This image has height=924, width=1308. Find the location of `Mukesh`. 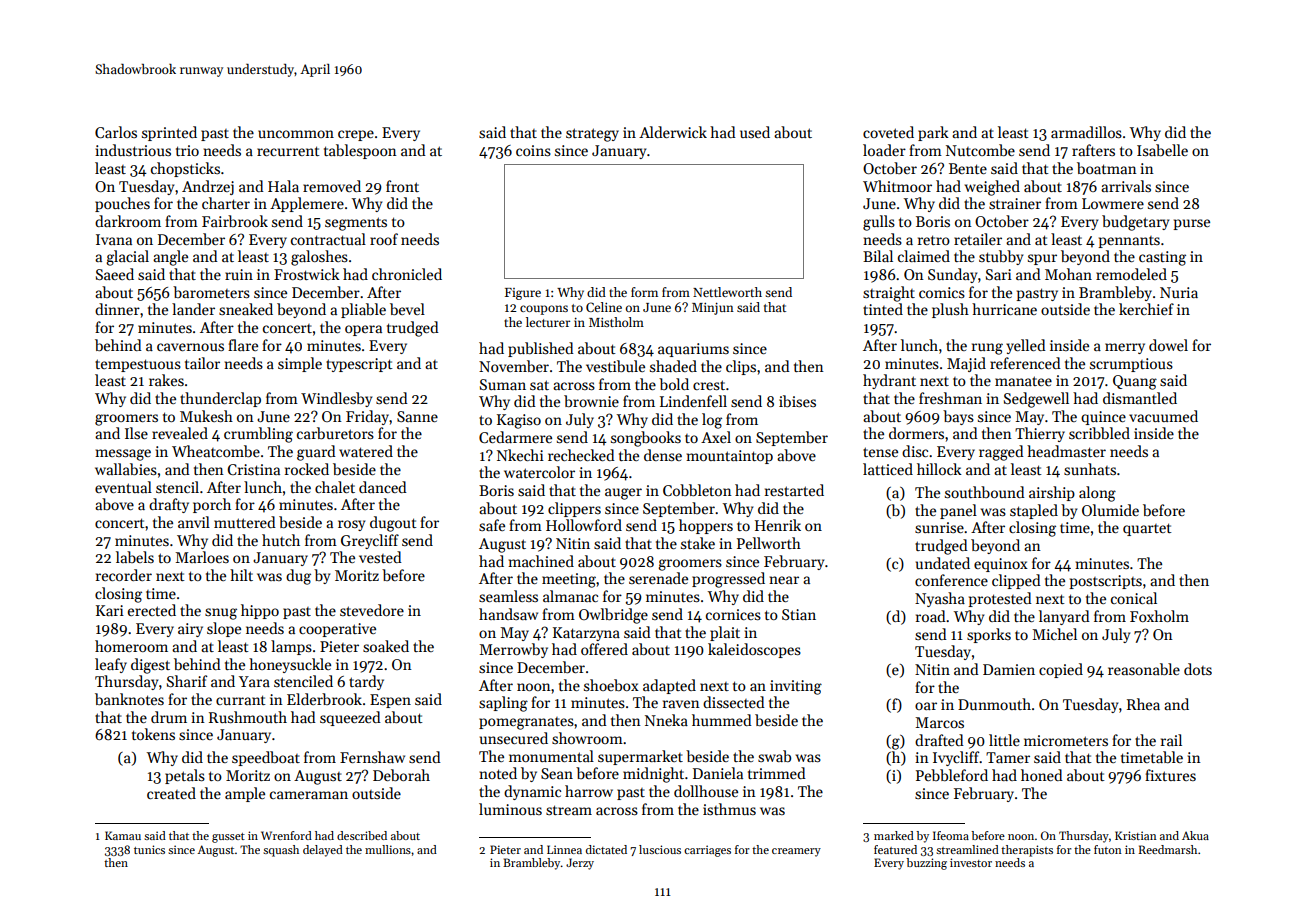

Mukesh is located at coordinates (206, 416).
